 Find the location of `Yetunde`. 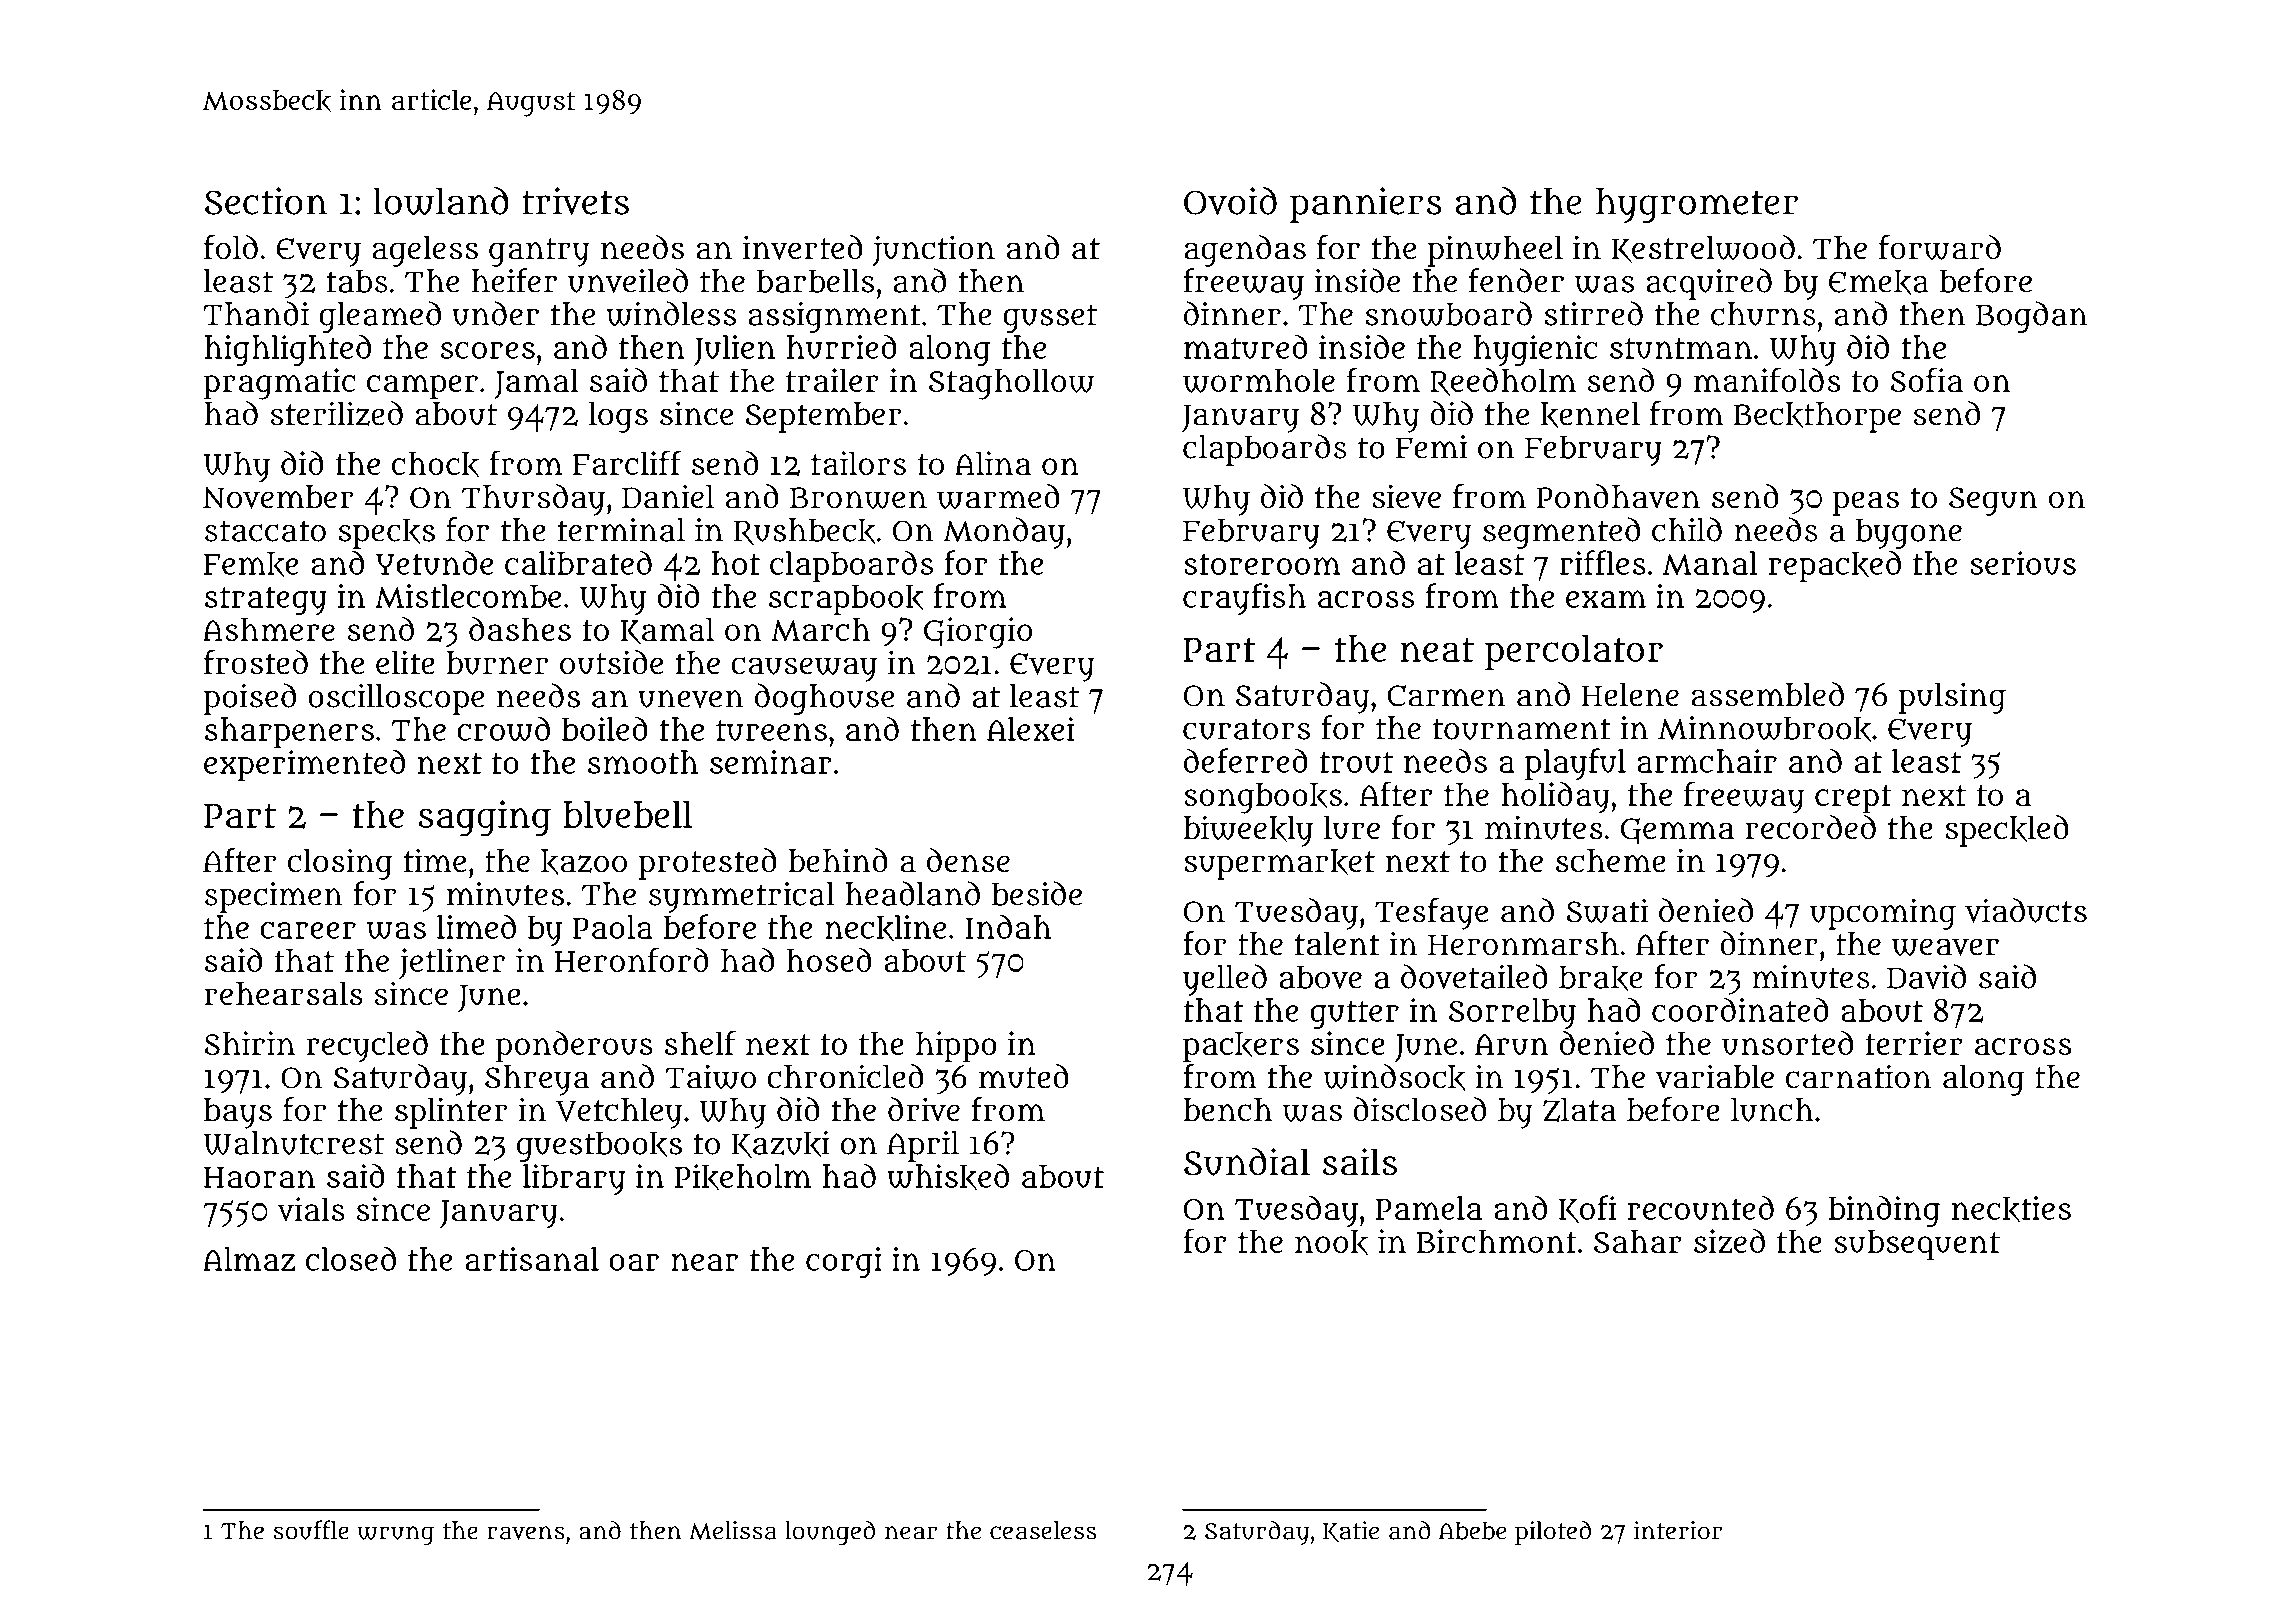

Yetunde is located at coordinates (434, 562).
